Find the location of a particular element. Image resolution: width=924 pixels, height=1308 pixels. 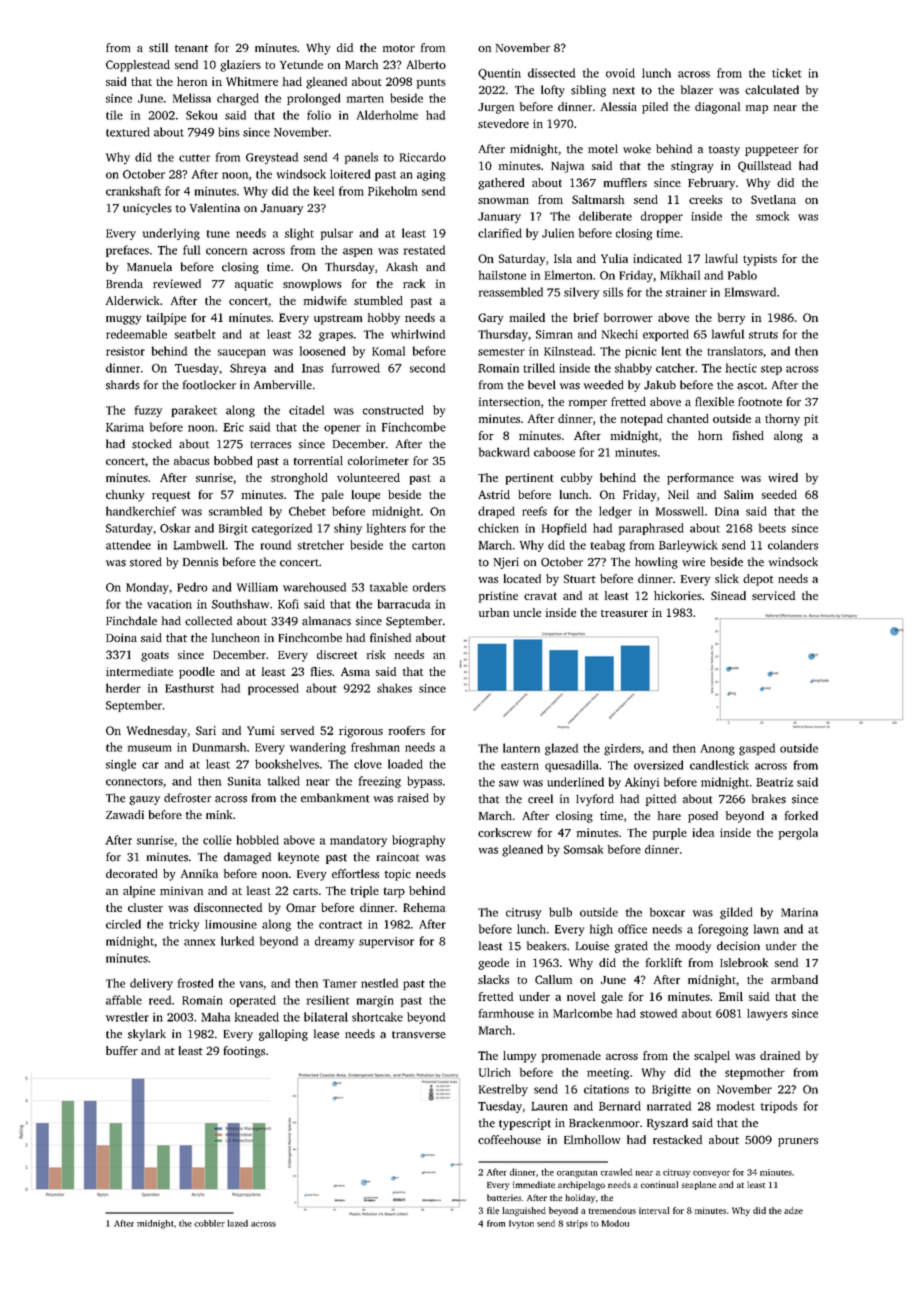

tune is located at coordinates (218, 234).
